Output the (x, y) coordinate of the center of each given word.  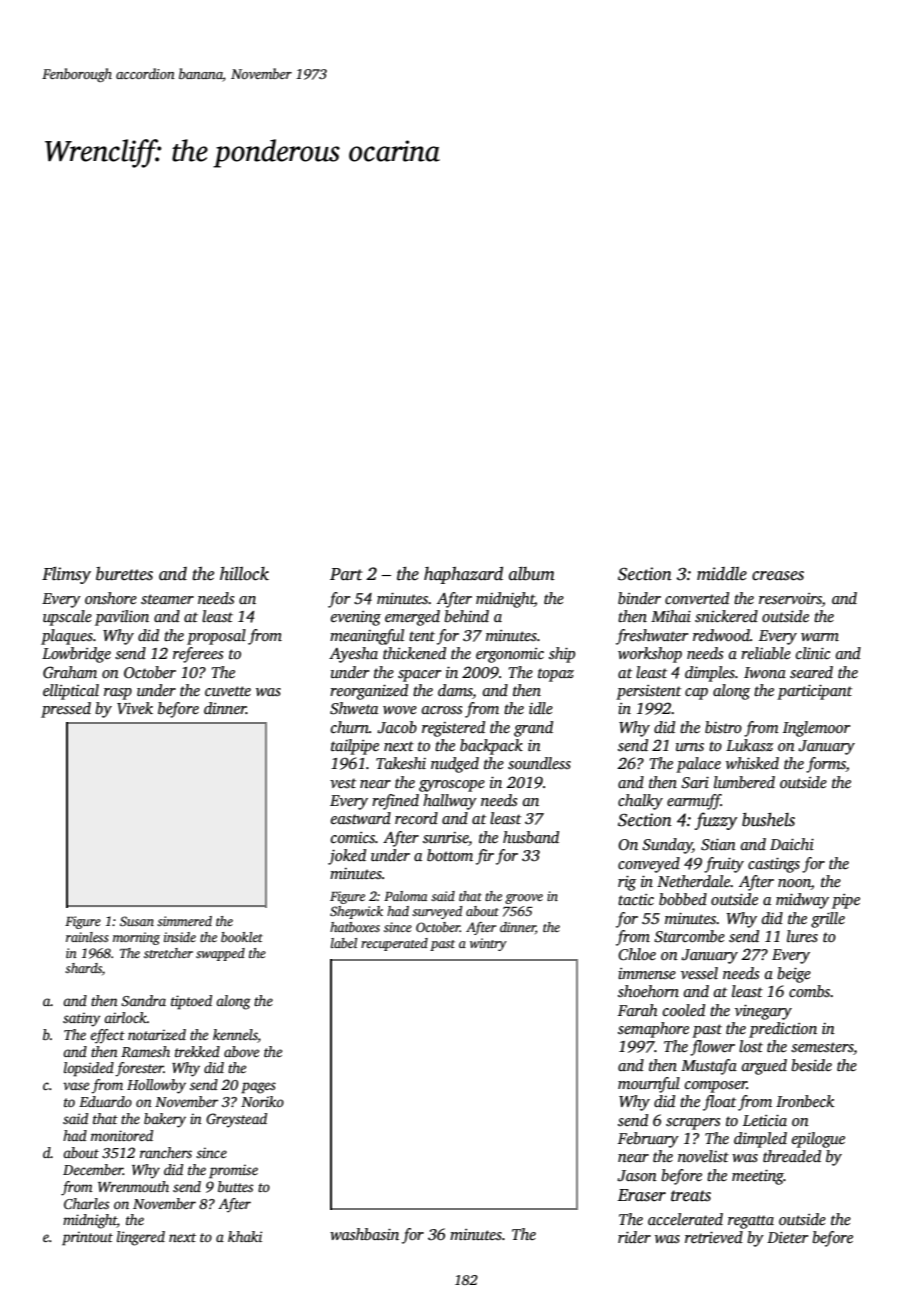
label (344, 943)
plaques (67, 637)
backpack (491, 747)
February (648, 1140)
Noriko (262, 1101)
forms (826, 765)
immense (647, 973)
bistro (723, 727)
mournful (649, 1085)
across (442, 710)
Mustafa (709, 1067)
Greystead (236, 1120)
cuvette (228, 691)
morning (136, 938)
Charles (86, 1203)
